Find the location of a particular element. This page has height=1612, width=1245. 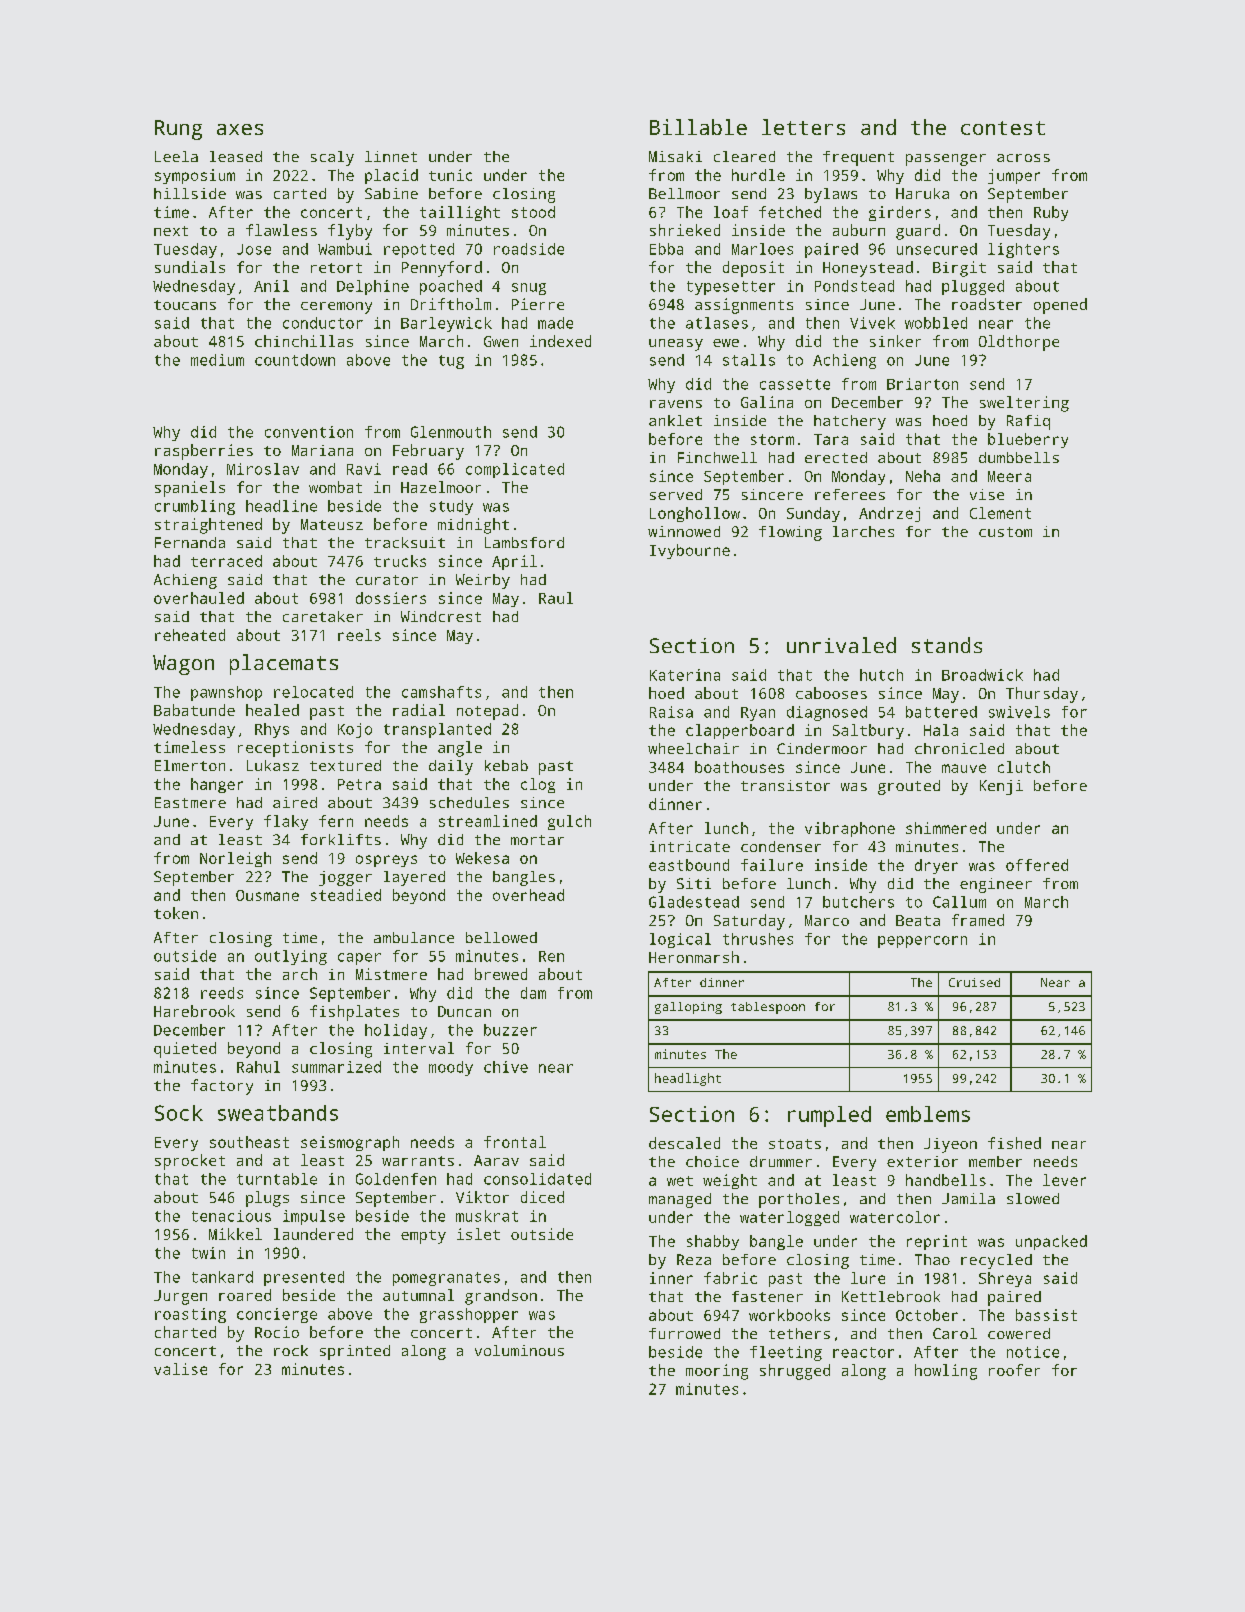

emblems is located at coordinates (928, 1114).
